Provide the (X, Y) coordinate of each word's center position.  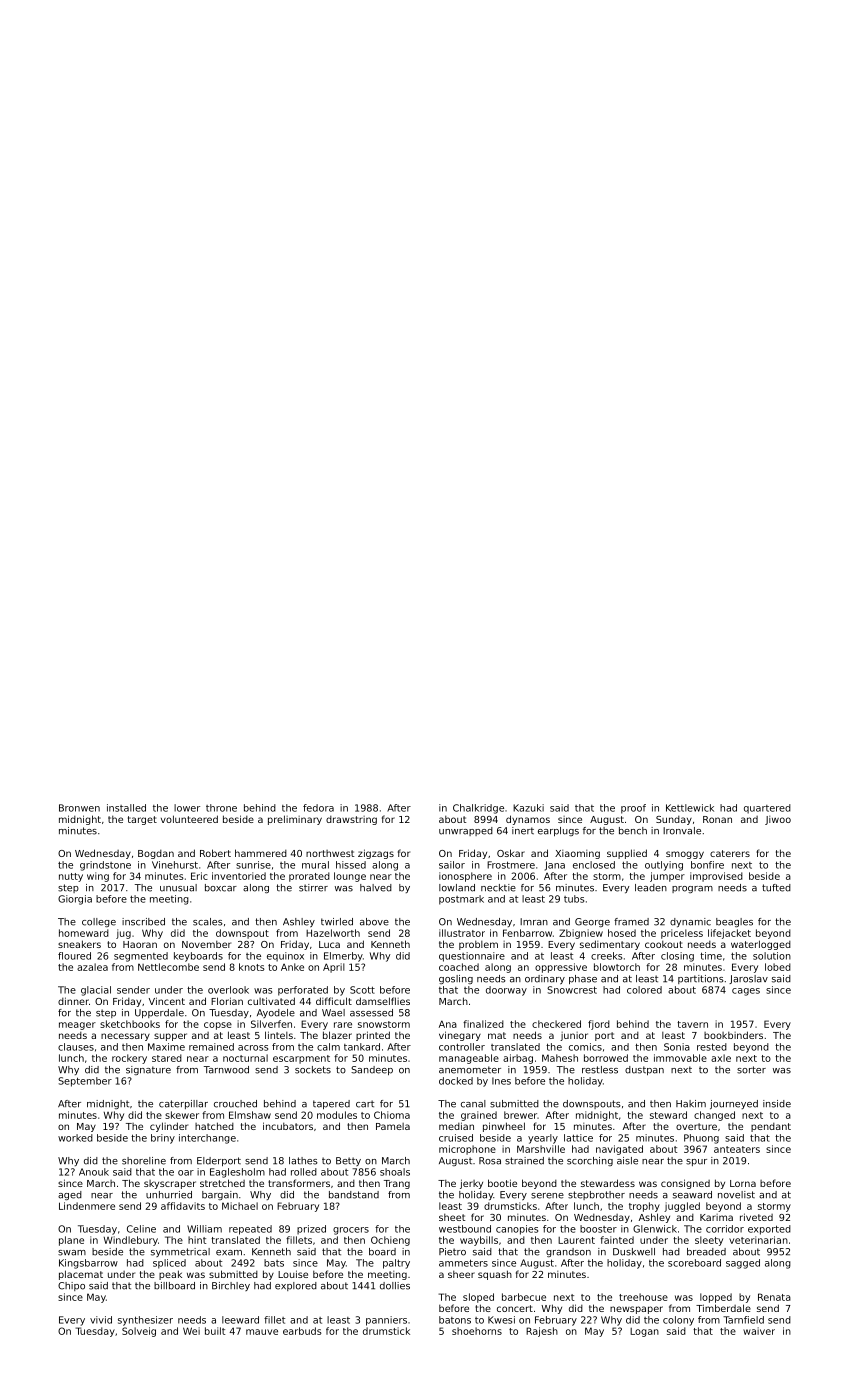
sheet (452, 1217)
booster (598, 1229)
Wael (333, 1013)
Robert (215, 853)
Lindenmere (87, 1206)
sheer (461, 1274)
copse (218, 1026)
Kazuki (528, 808)
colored (644, 990)
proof (633, 809)
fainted (617, 1240)
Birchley (231, 1286)
